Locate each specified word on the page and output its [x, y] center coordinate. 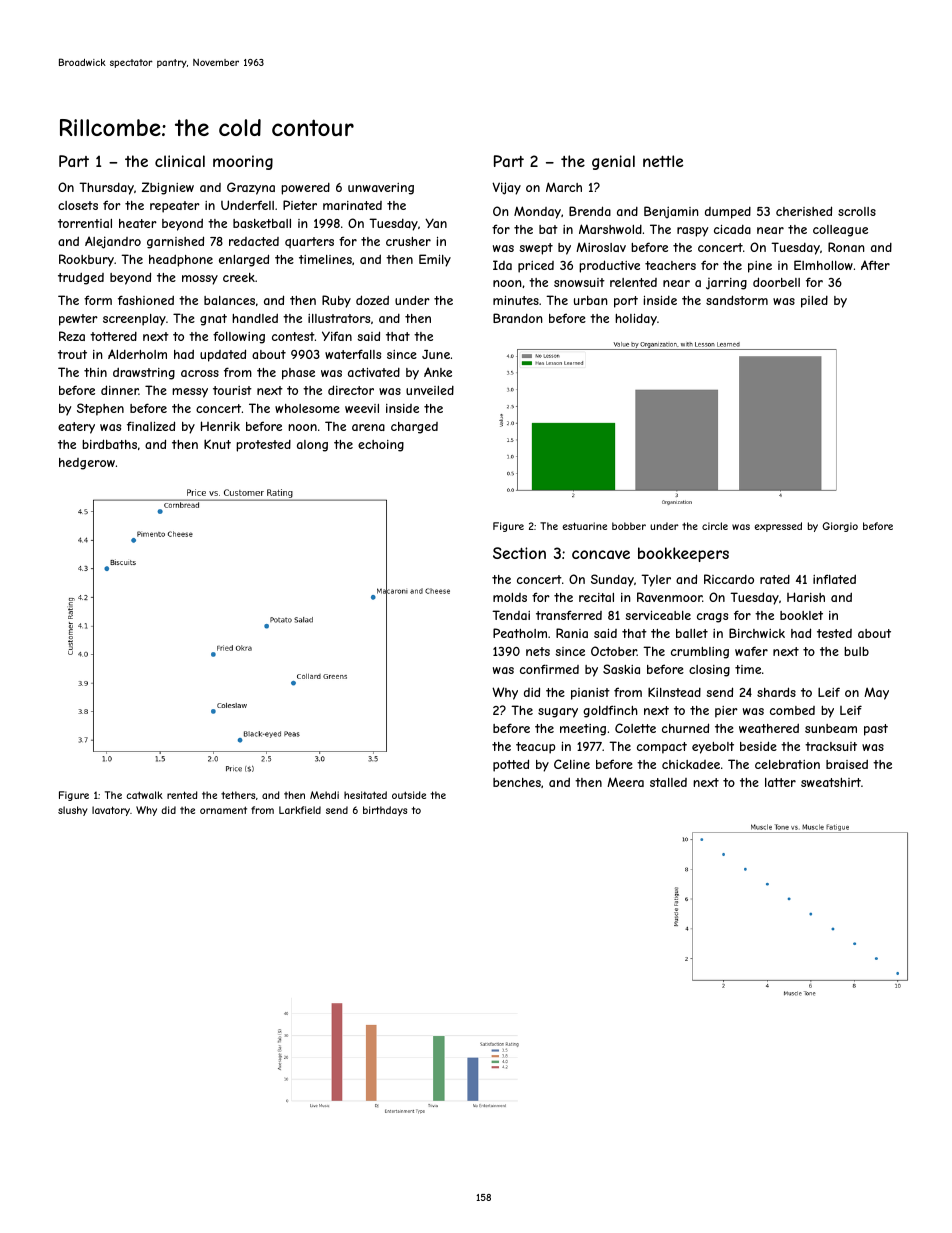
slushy [73, 811]
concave [601, 554]
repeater [175, 207]
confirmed [549, 669]
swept [536, 249]
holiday [636, 320]
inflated [834, 579]
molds [510, 597]
